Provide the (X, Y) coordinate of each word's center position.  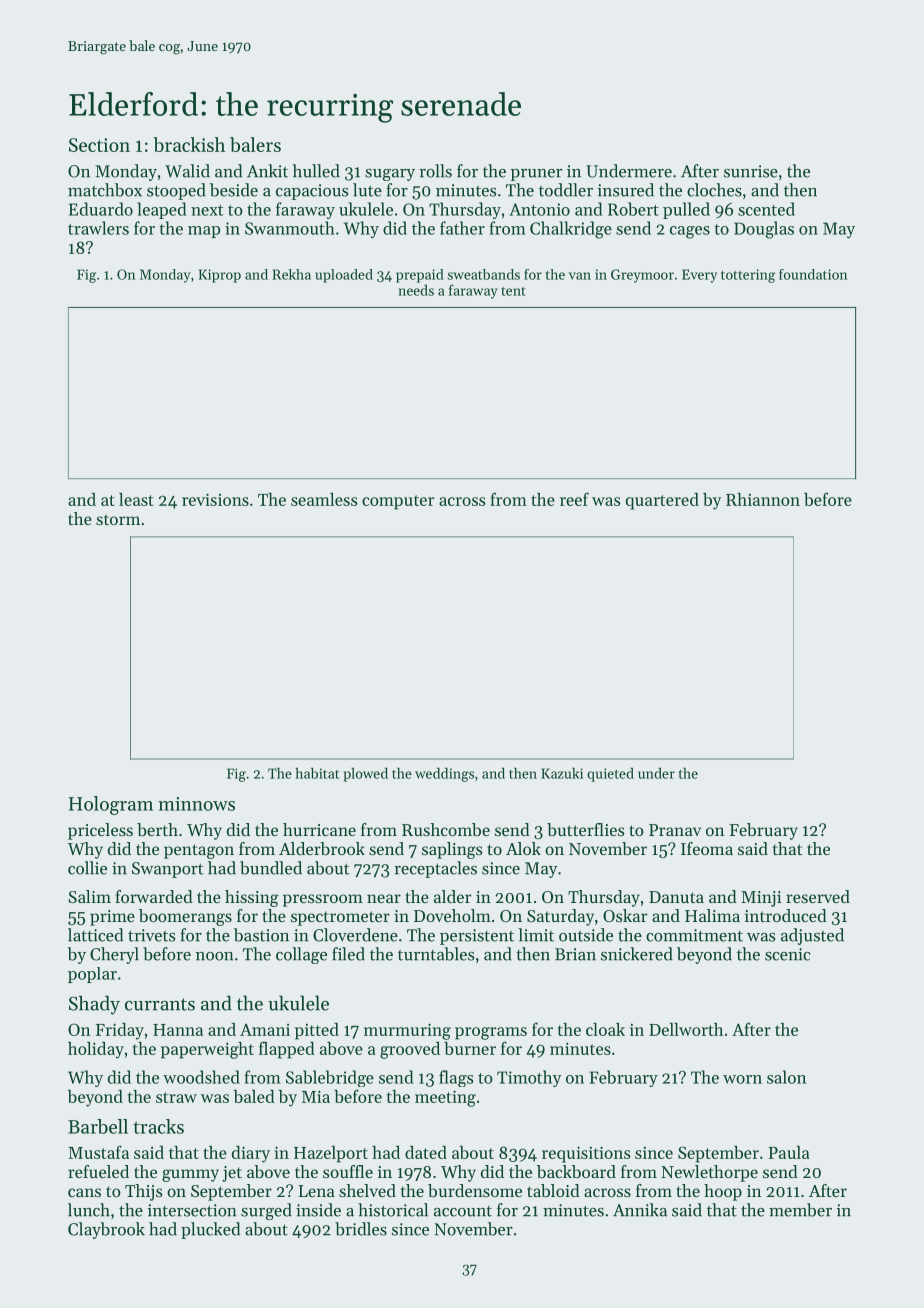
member (800, 1210)
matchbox (105, 190)
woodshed (201, 1077)
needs (416, 290)
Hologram (111, 805)
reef (574, 499)
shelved (367, 1190)
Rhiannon (763, 499)
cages (690, 232)
